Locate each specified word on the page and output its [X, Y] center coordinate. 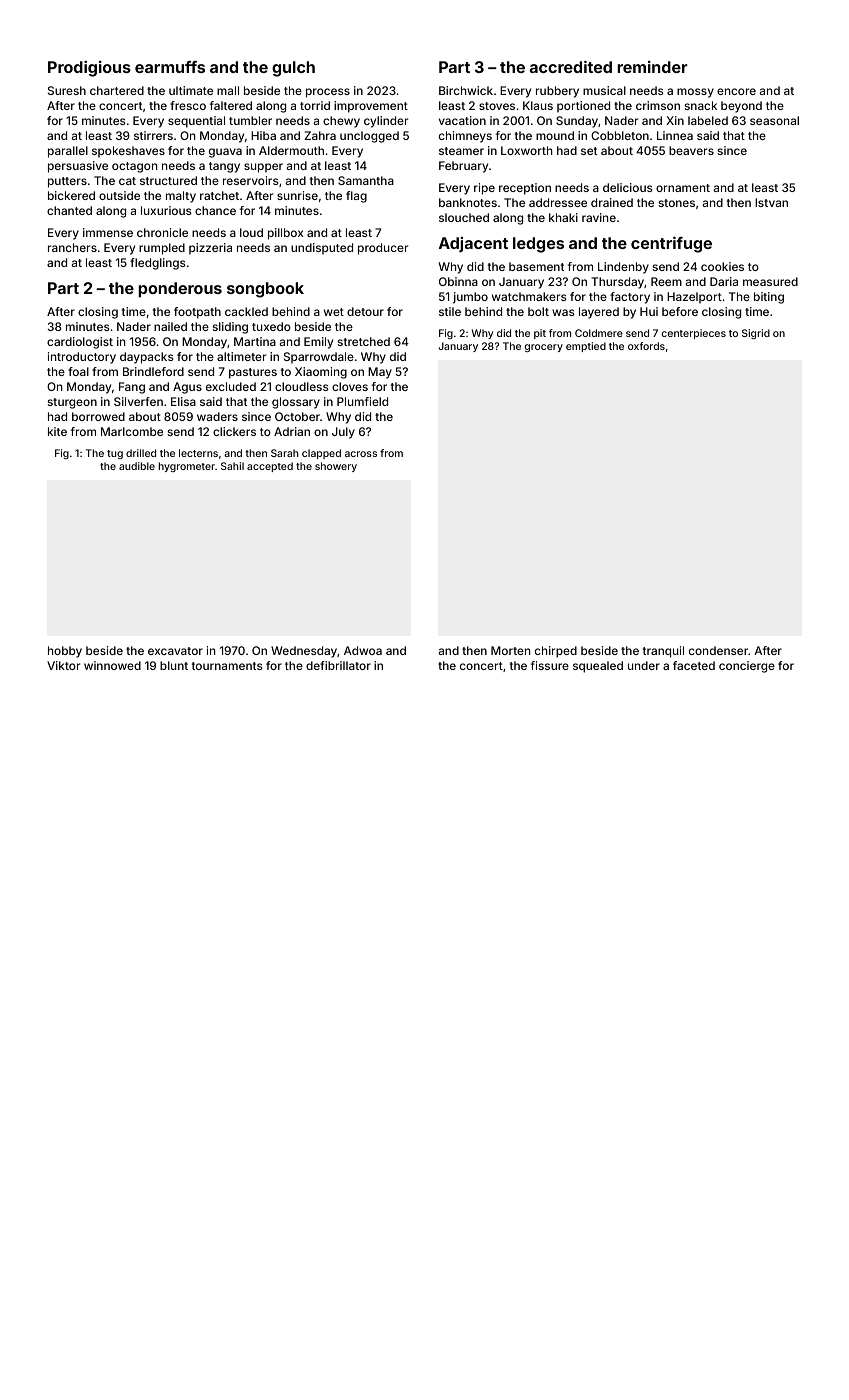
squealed [598, 667]
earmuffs [170, 67]
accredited [571, 66]
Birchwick [466, 90]
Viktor [63, 665]
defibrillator [338, 665]
